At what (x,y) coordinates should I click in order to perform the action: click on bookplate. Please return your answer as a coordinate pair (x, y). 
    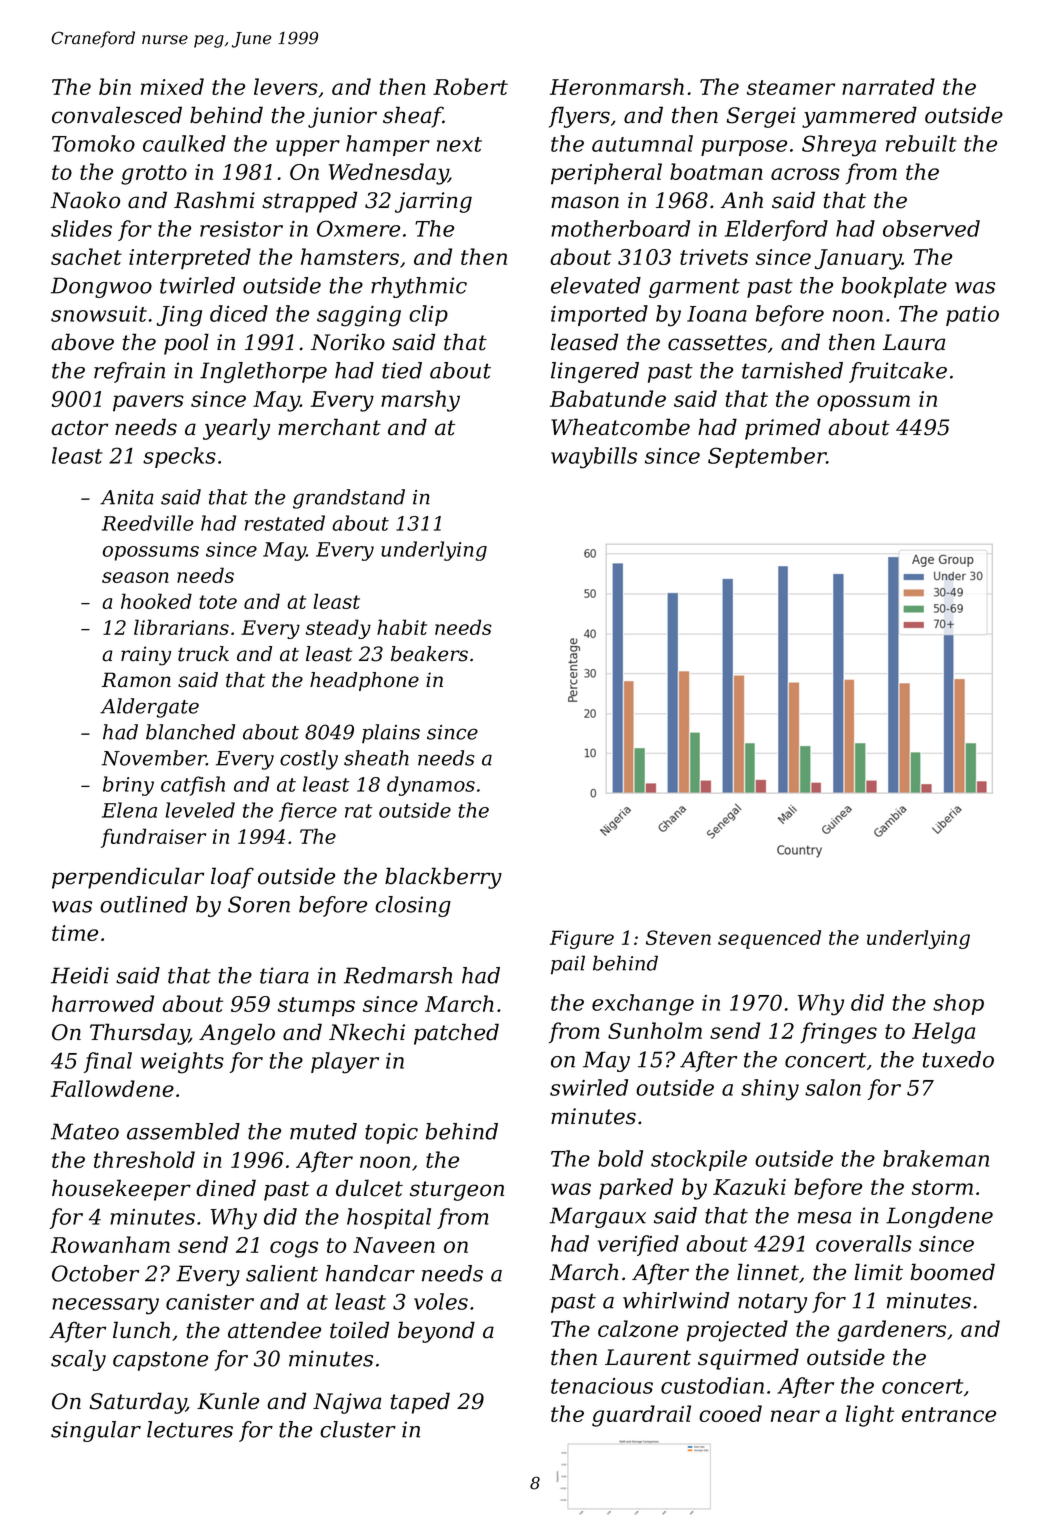
    Looking at the image, I should click on (894, 287).
